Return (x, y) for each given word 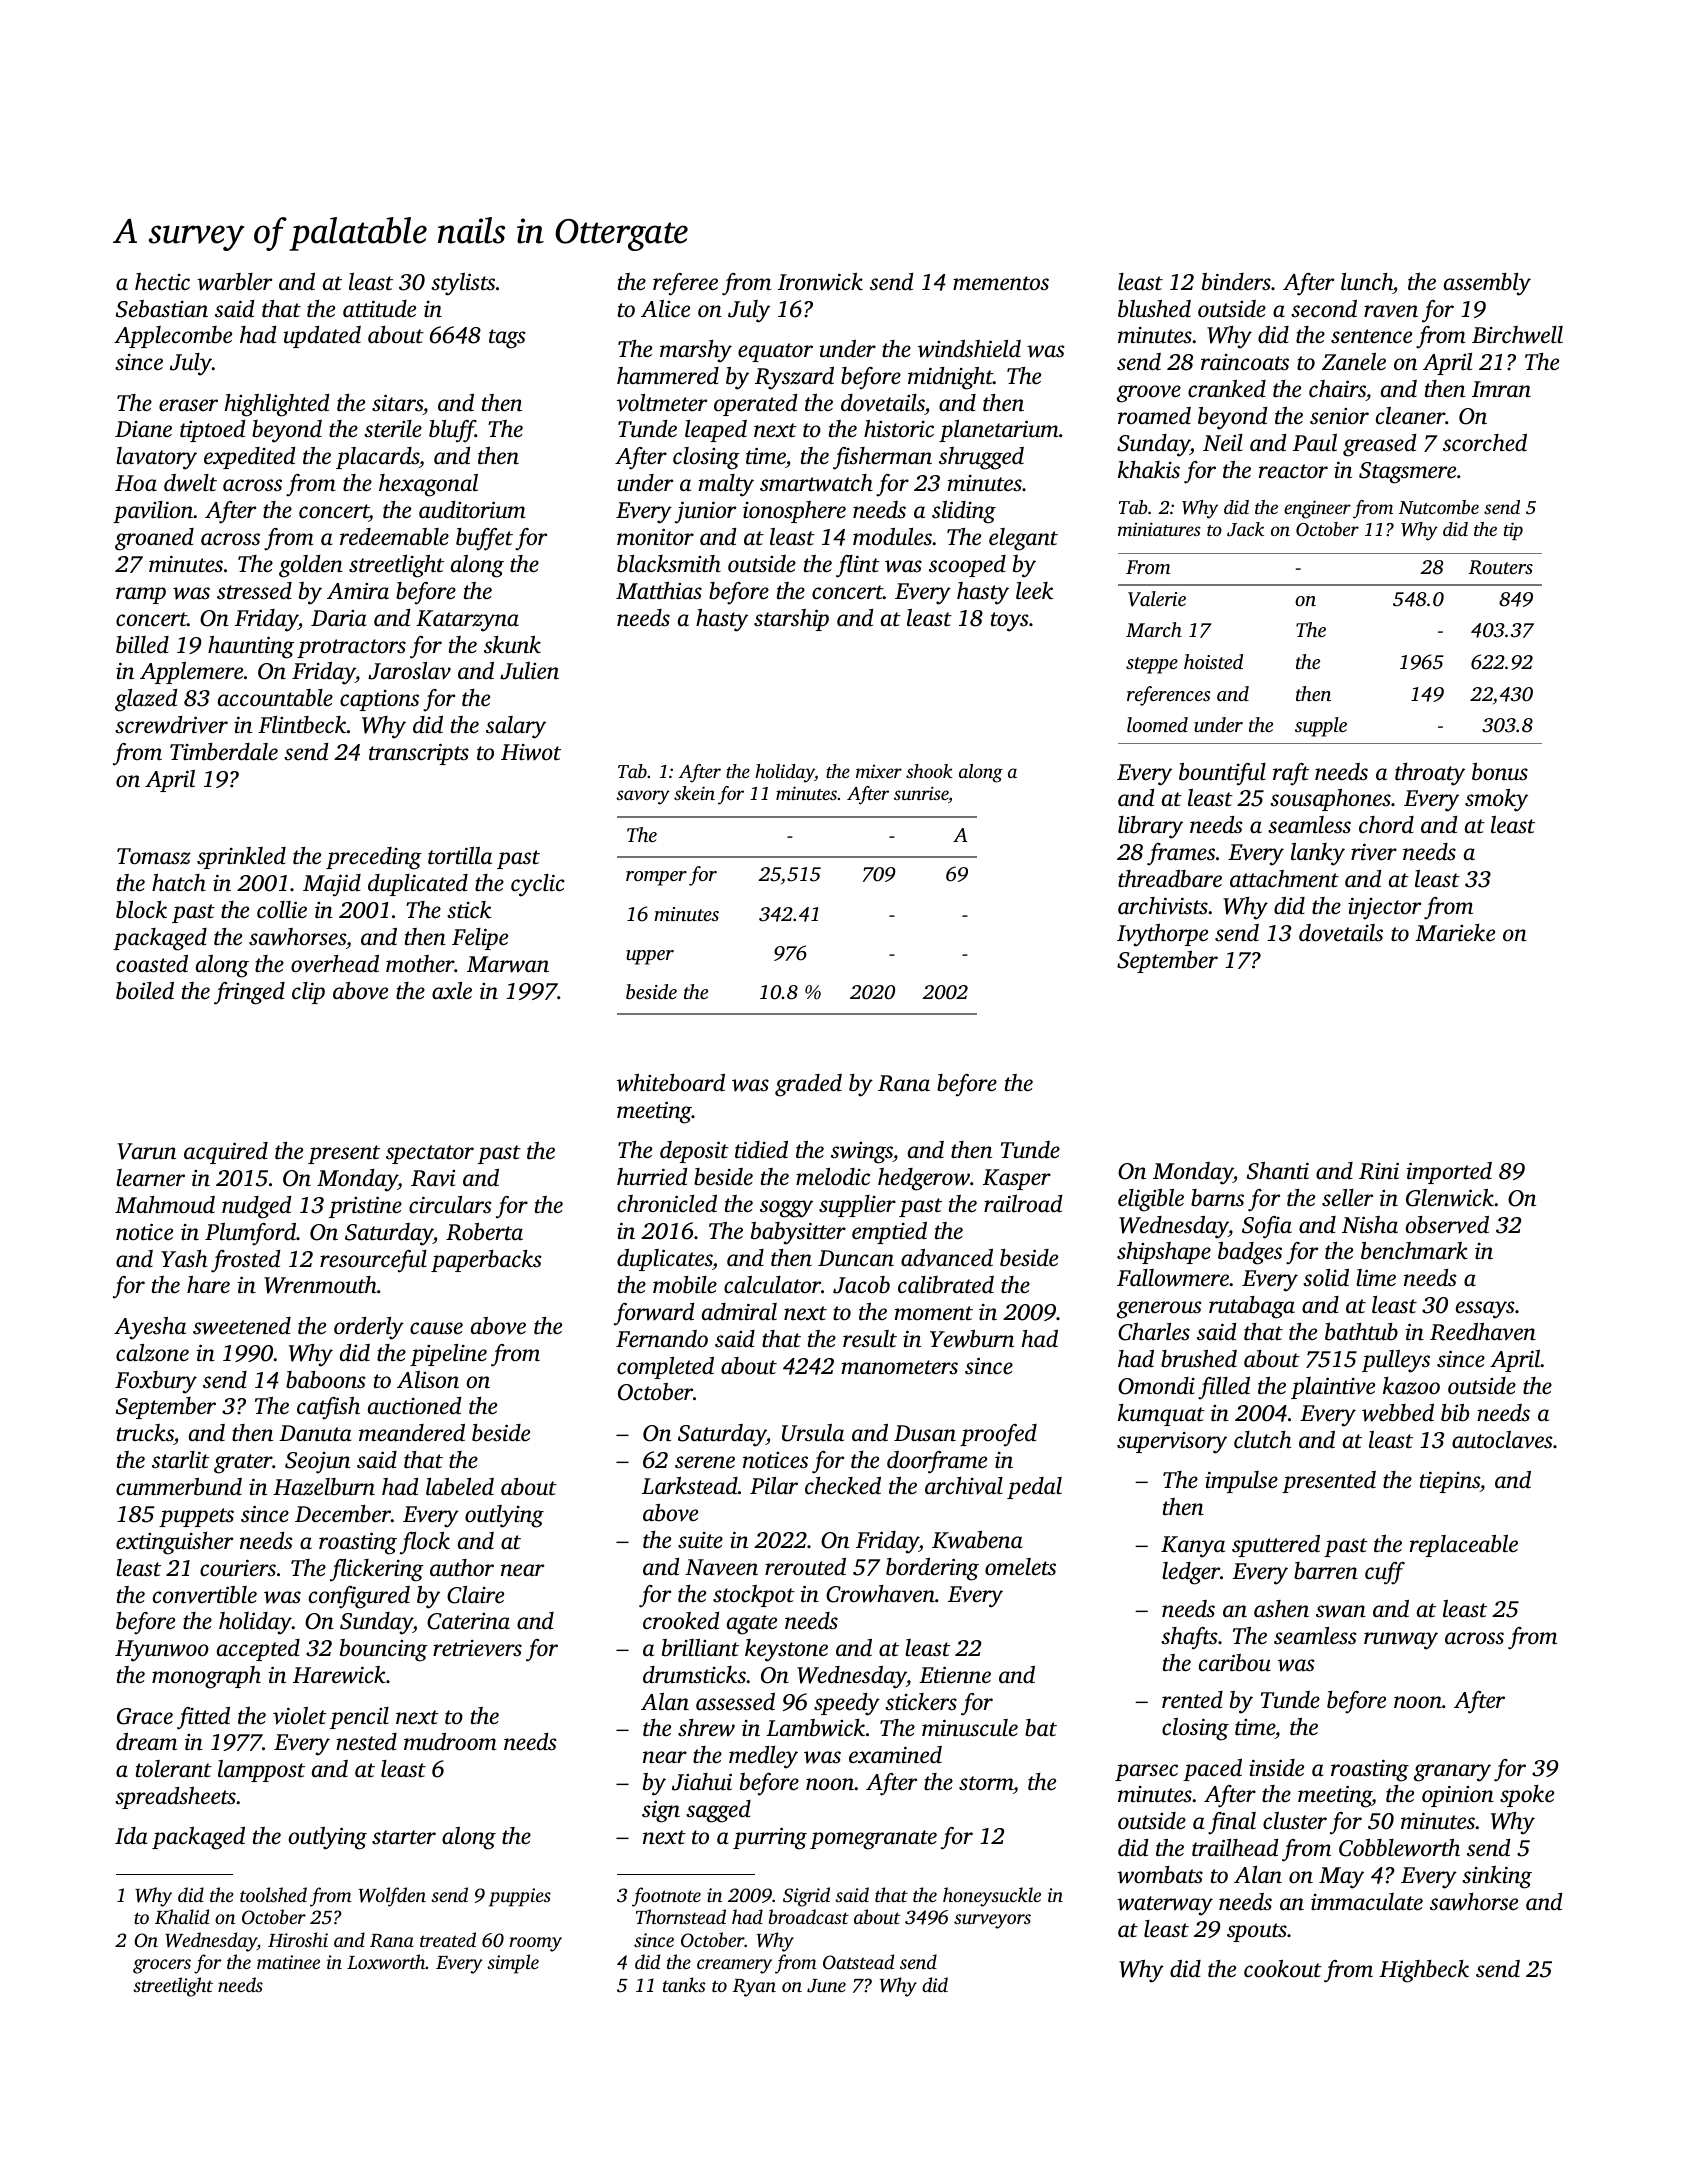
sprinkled (241, 858)
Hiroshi (298, 1939)
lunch (1367, 282)
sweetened (242, 1326)
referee (685, 284)
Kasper (1017, 1179)
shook (929, 771)
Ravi (433, 1178)
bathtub (1361, 1332)
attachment (1284, 879)
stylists (463, 284)
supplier (857, 1206)
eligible (1151, 1200)
